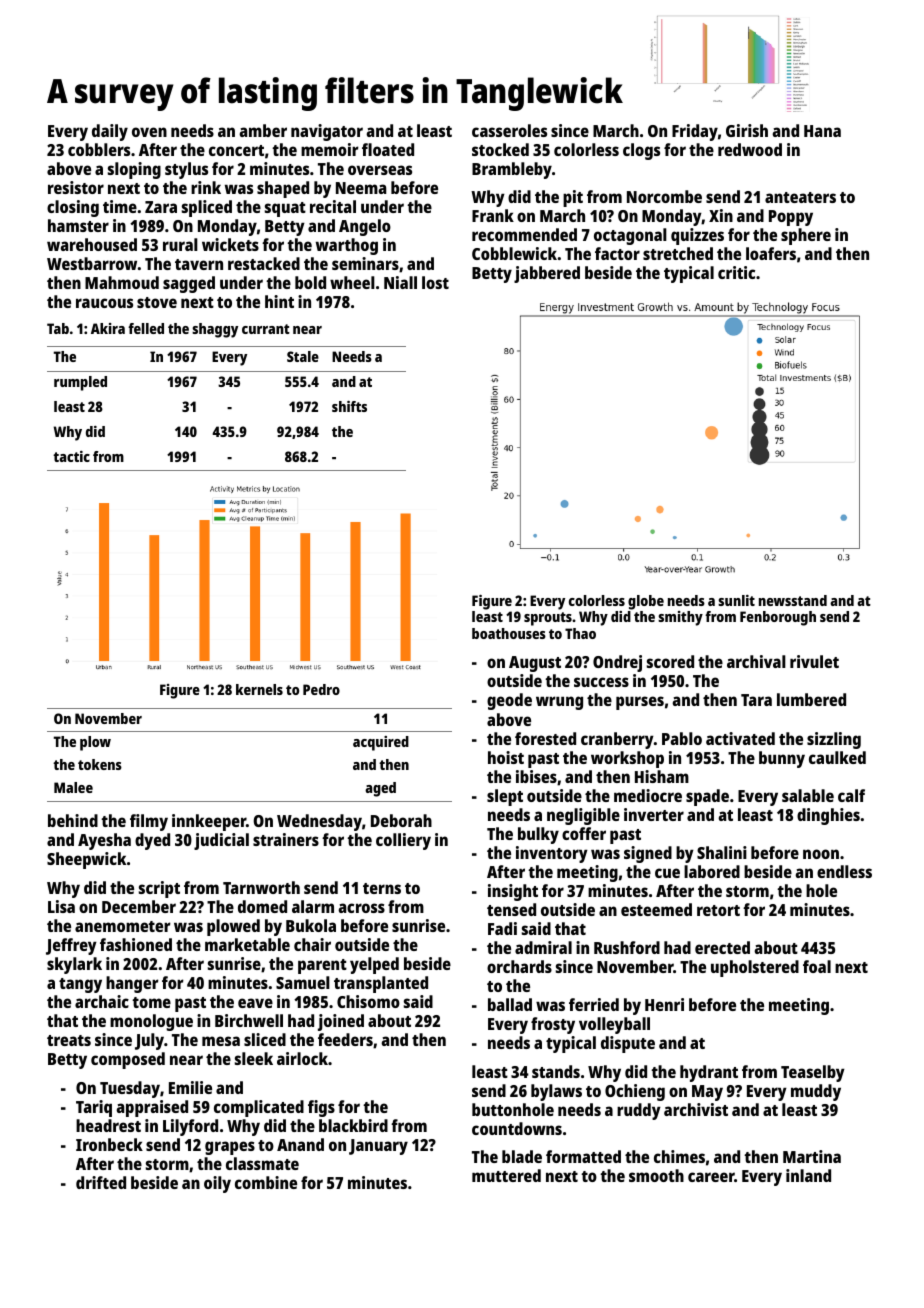 This image has height=1308, width=924. What do you see at coordinates (547, 274) in the image?
I see `jabbered` at bounding box center [547, 274].
